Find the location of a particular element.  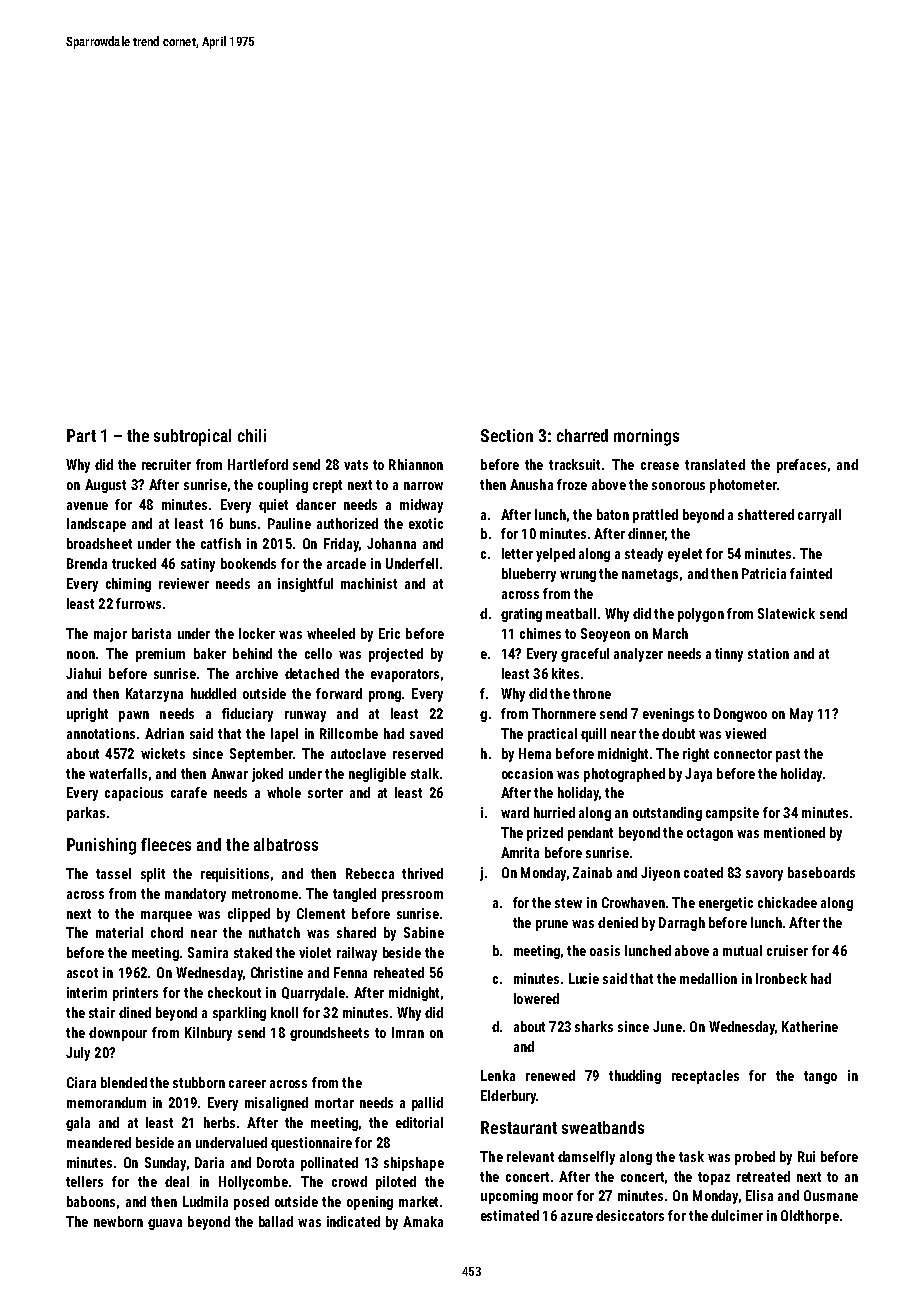

prefaces is located at coordinates (801, 466).
